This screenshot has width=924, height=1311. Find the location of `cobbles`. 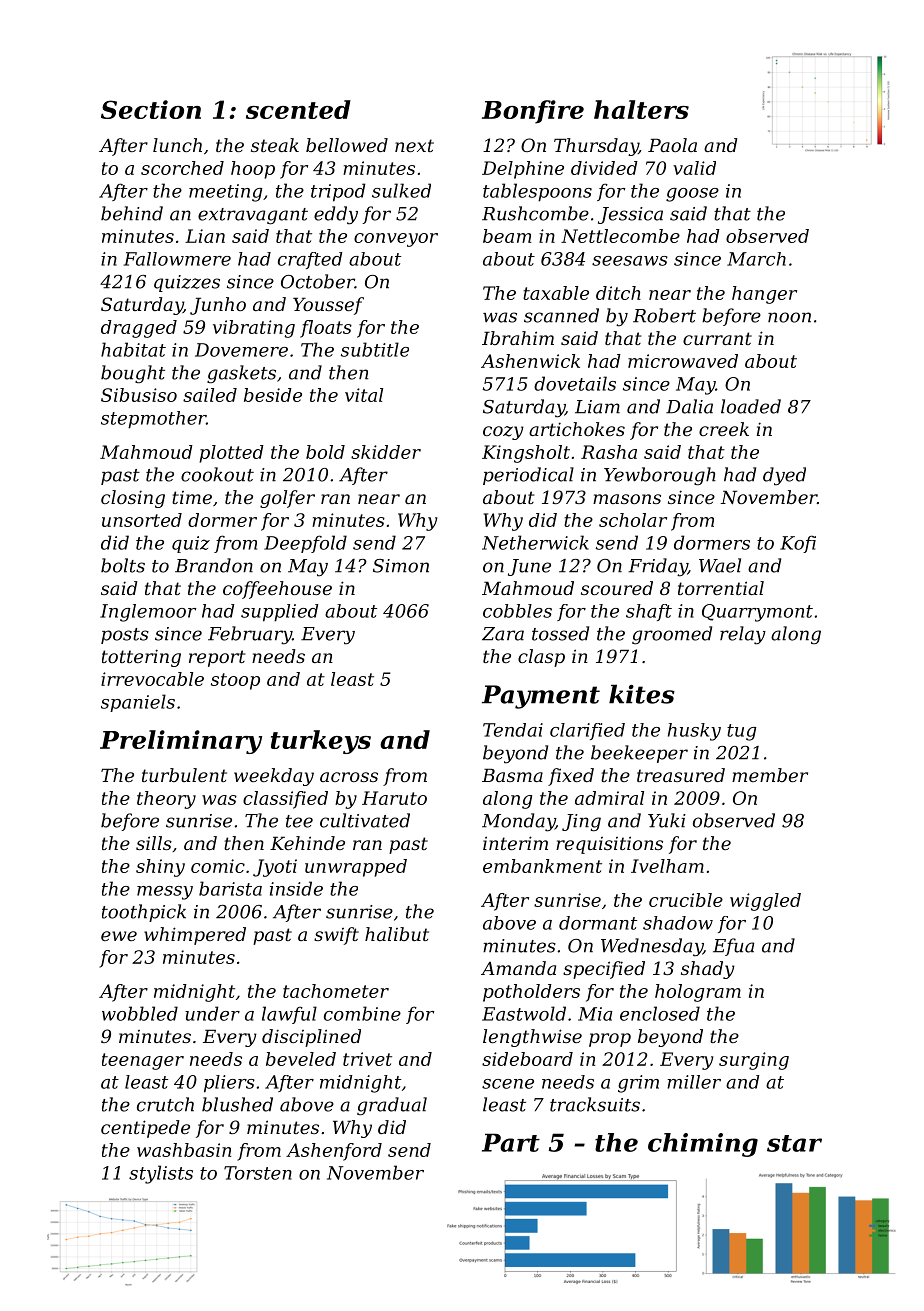

cobbles is located at coordinates (517, 611).
